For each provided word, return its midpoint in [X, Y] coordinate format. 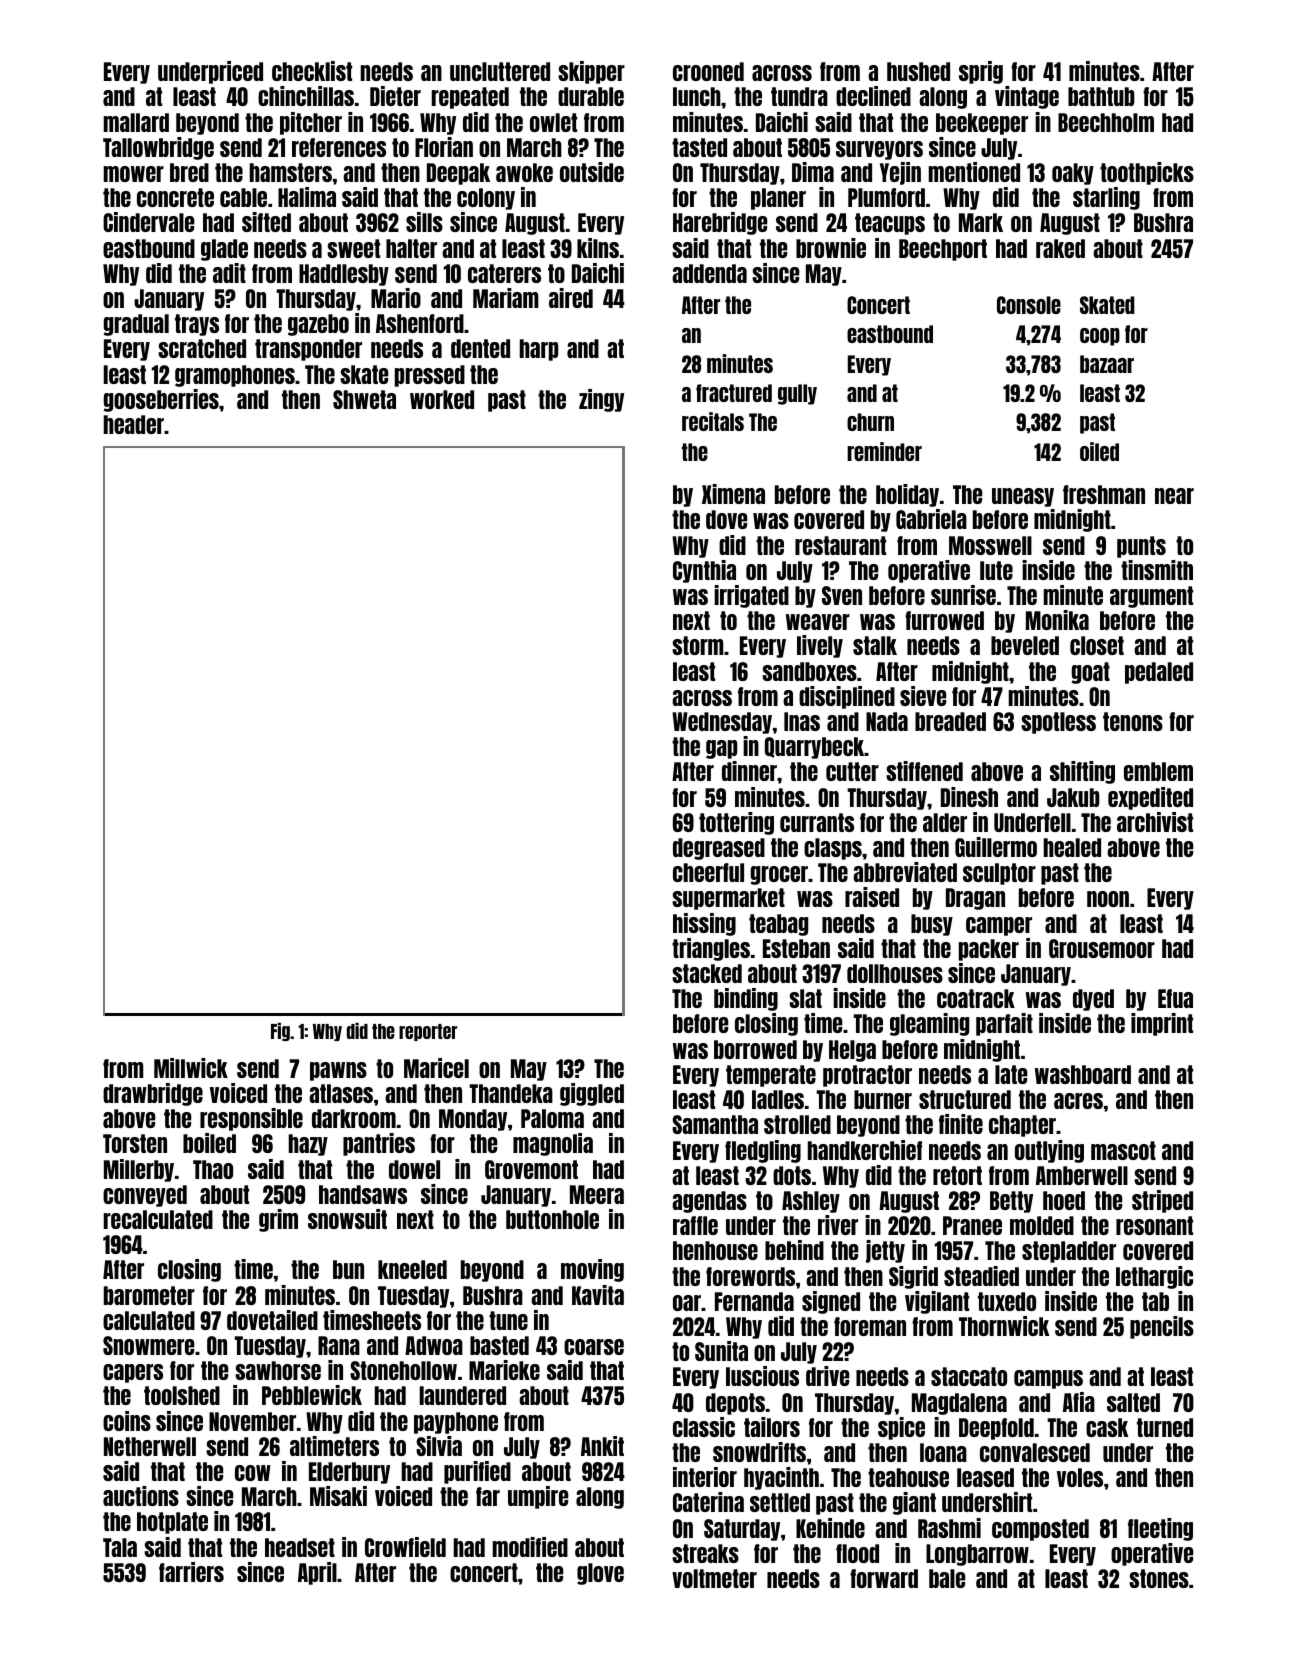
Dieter [395, 96]
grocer [779, 875]
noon [1108, 899]
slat [805, 998]
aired [571, 298]
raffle [695, 1225]
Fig [280, 1032]
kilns [598, 248]
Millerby [139, 1170]
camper [999, 926]
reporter [428, 1032]
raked [1060, 248]
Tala [120, 1547]
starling [1106, 198]
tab [1155, 1301]
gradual [136, 325]
